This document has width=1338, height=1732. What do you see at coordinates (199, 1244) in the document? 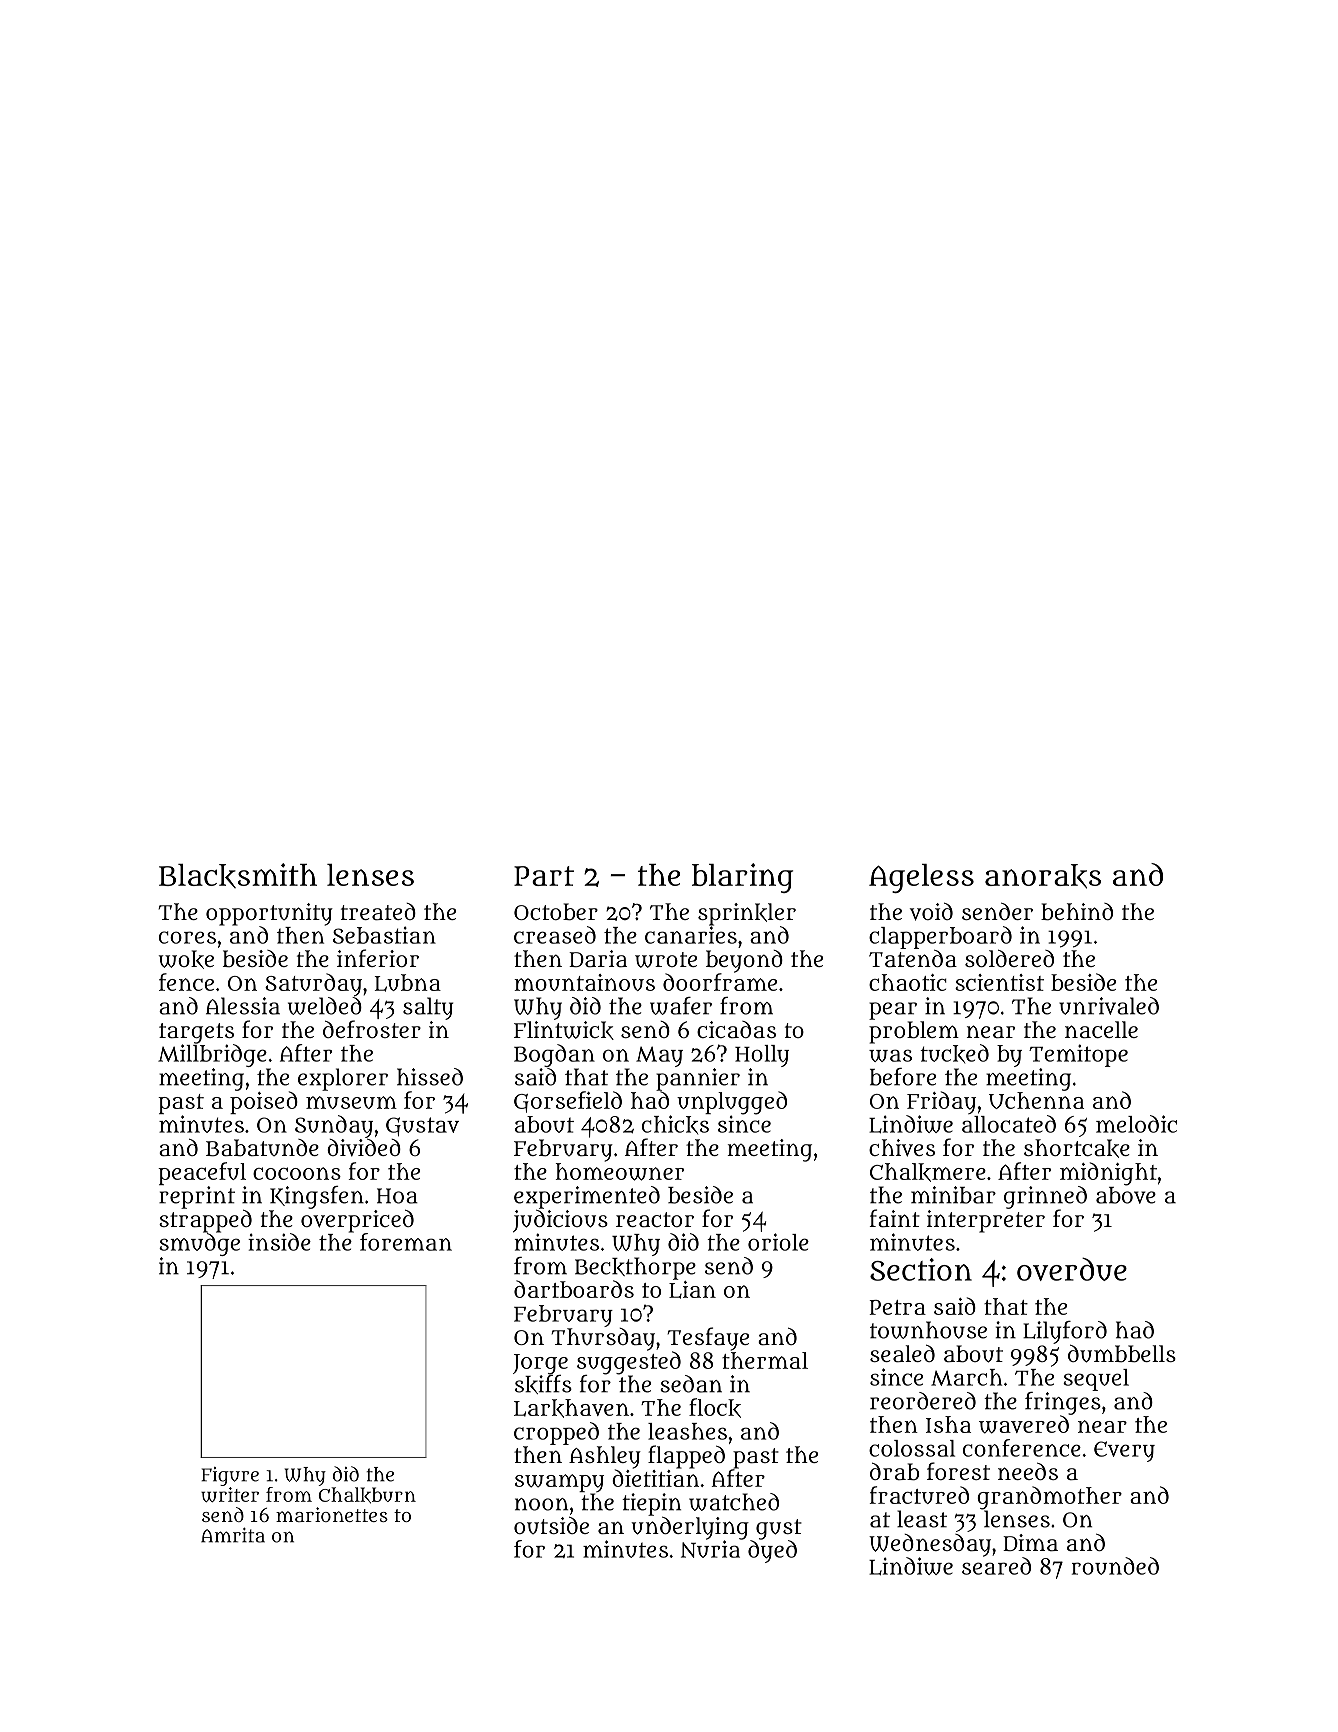
I see `smudge` at bounding box center [199, 1244].
